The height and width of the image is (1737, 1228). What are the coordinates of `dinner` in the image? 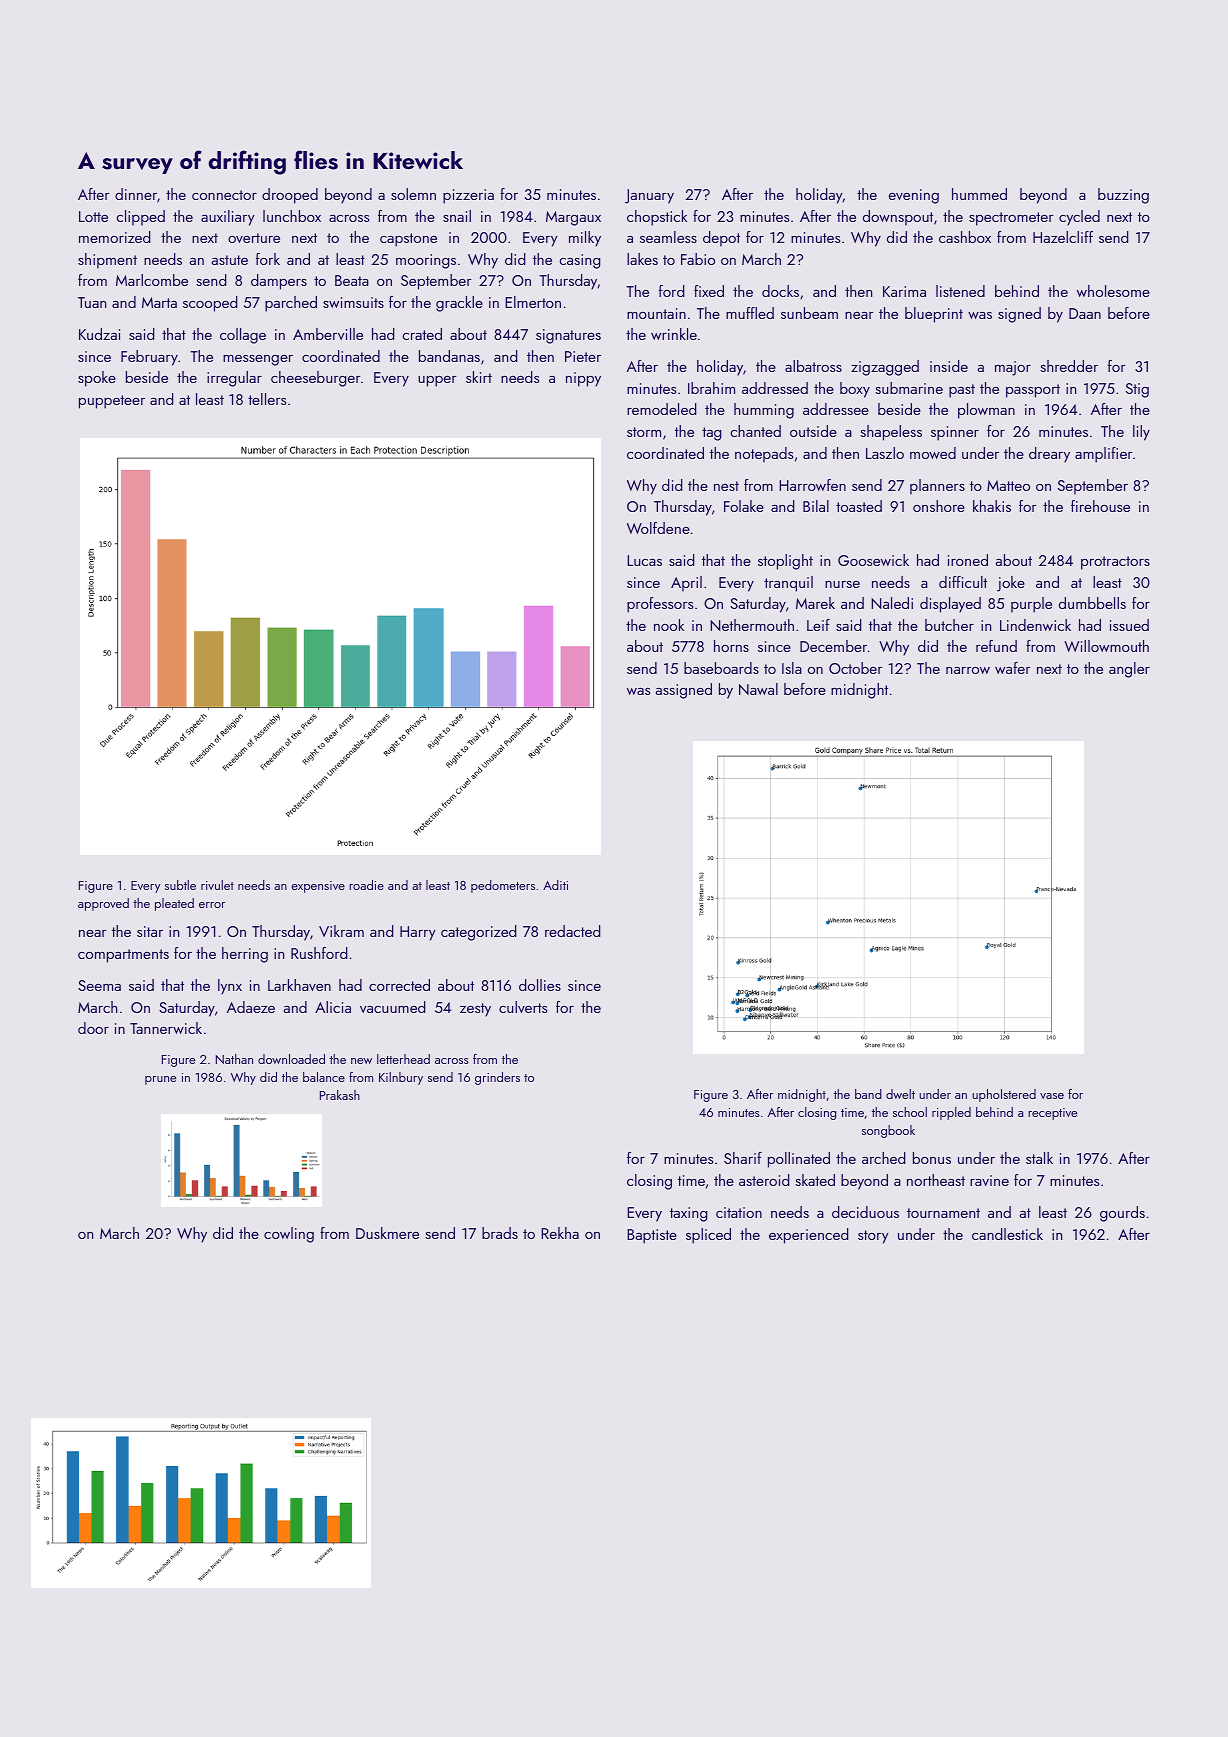 It's located at (136, 194).
